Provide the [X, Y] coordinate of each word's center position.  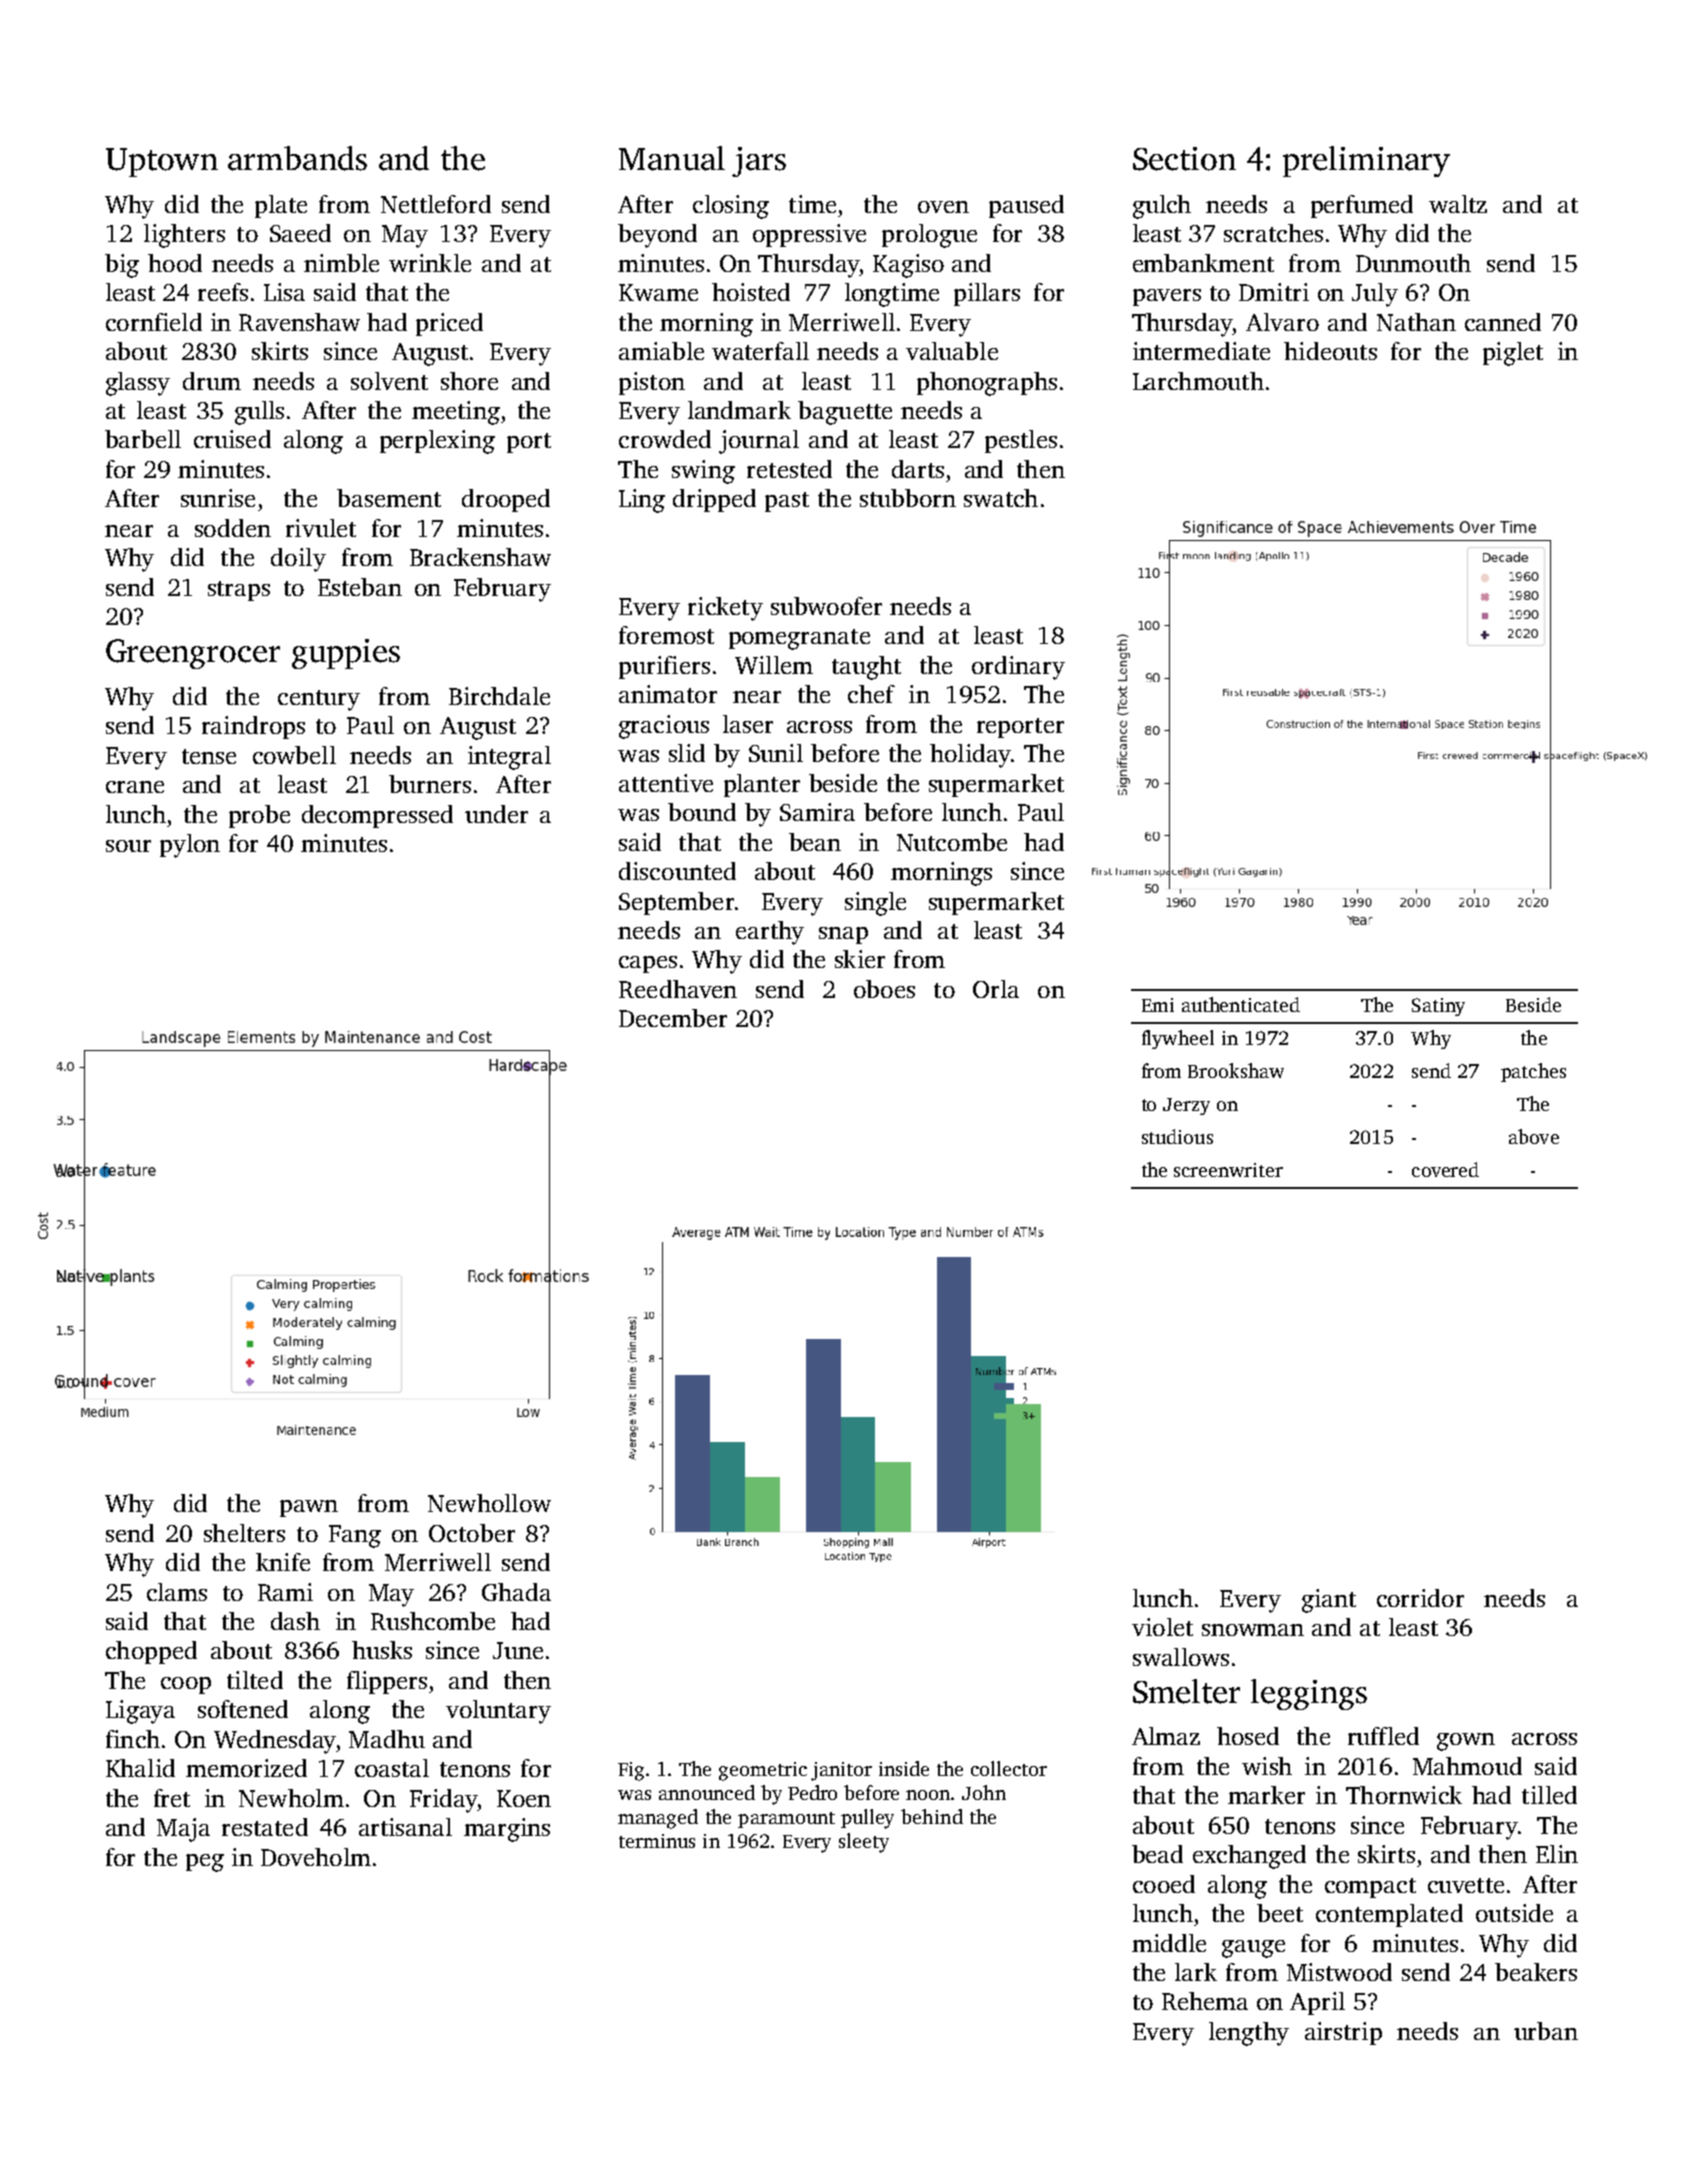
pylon [190, 846]
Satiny [1438, 1007]
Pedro [812, 1792]
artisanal [405, 1827]
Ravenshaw [299, 322]
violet [1162, 1627]
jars [759, 162]
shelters [244, 1533]
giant [1329, 1601]
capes [648, 964]
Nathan [1416, 322]
